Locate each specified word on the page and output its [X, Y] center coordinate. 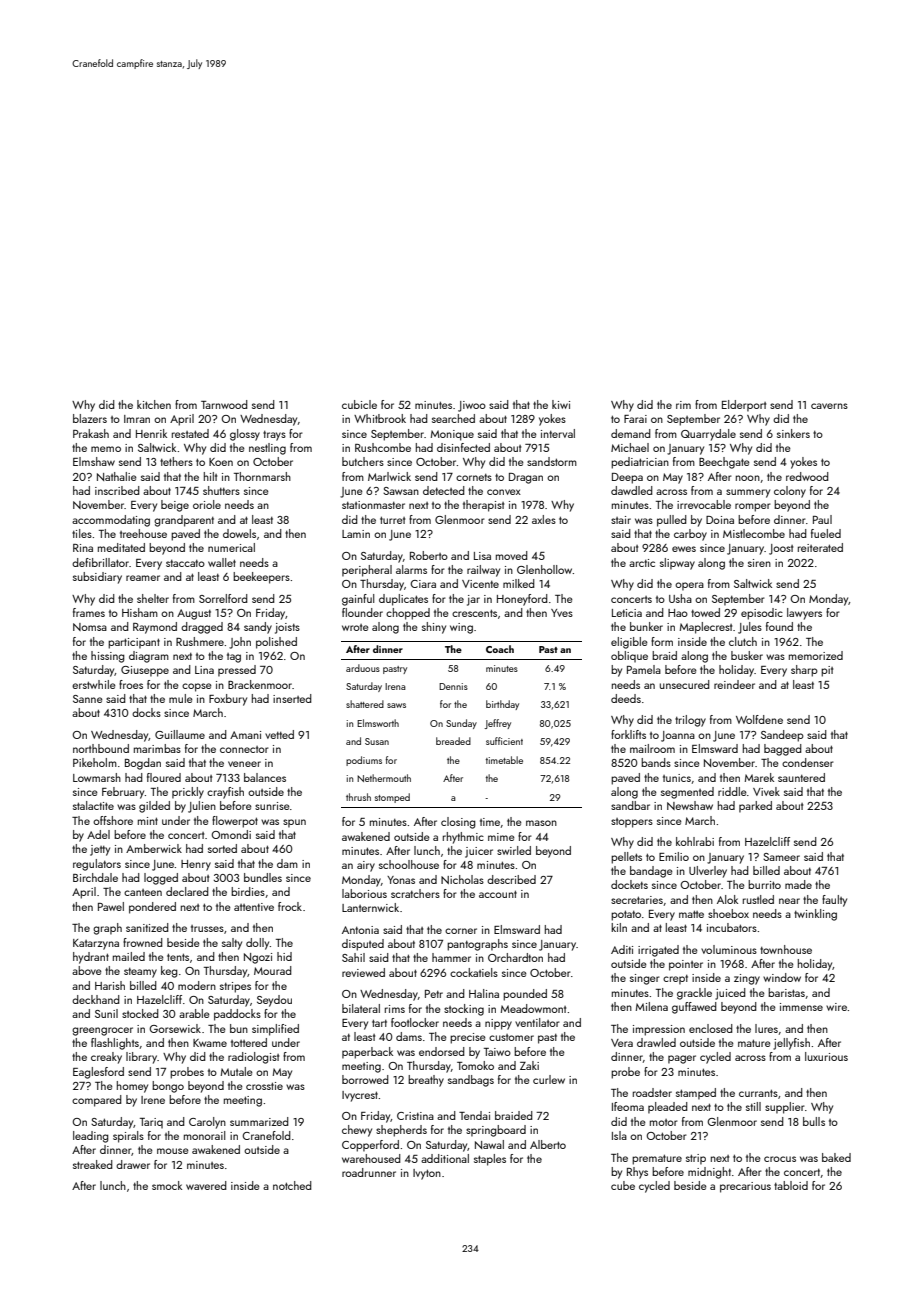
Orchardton [515, 957]
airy [366, 866]
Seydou [274, 1001]
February [123, 793]
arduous [363, 668]
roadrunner [369, 1172]
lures [766, 1028]
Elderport [744, 406]
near [789, 901]
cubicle [359, 404]
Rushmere [200, 641]
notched [292, 1185]
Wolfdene [759, 719]
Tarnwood [224, 404]
